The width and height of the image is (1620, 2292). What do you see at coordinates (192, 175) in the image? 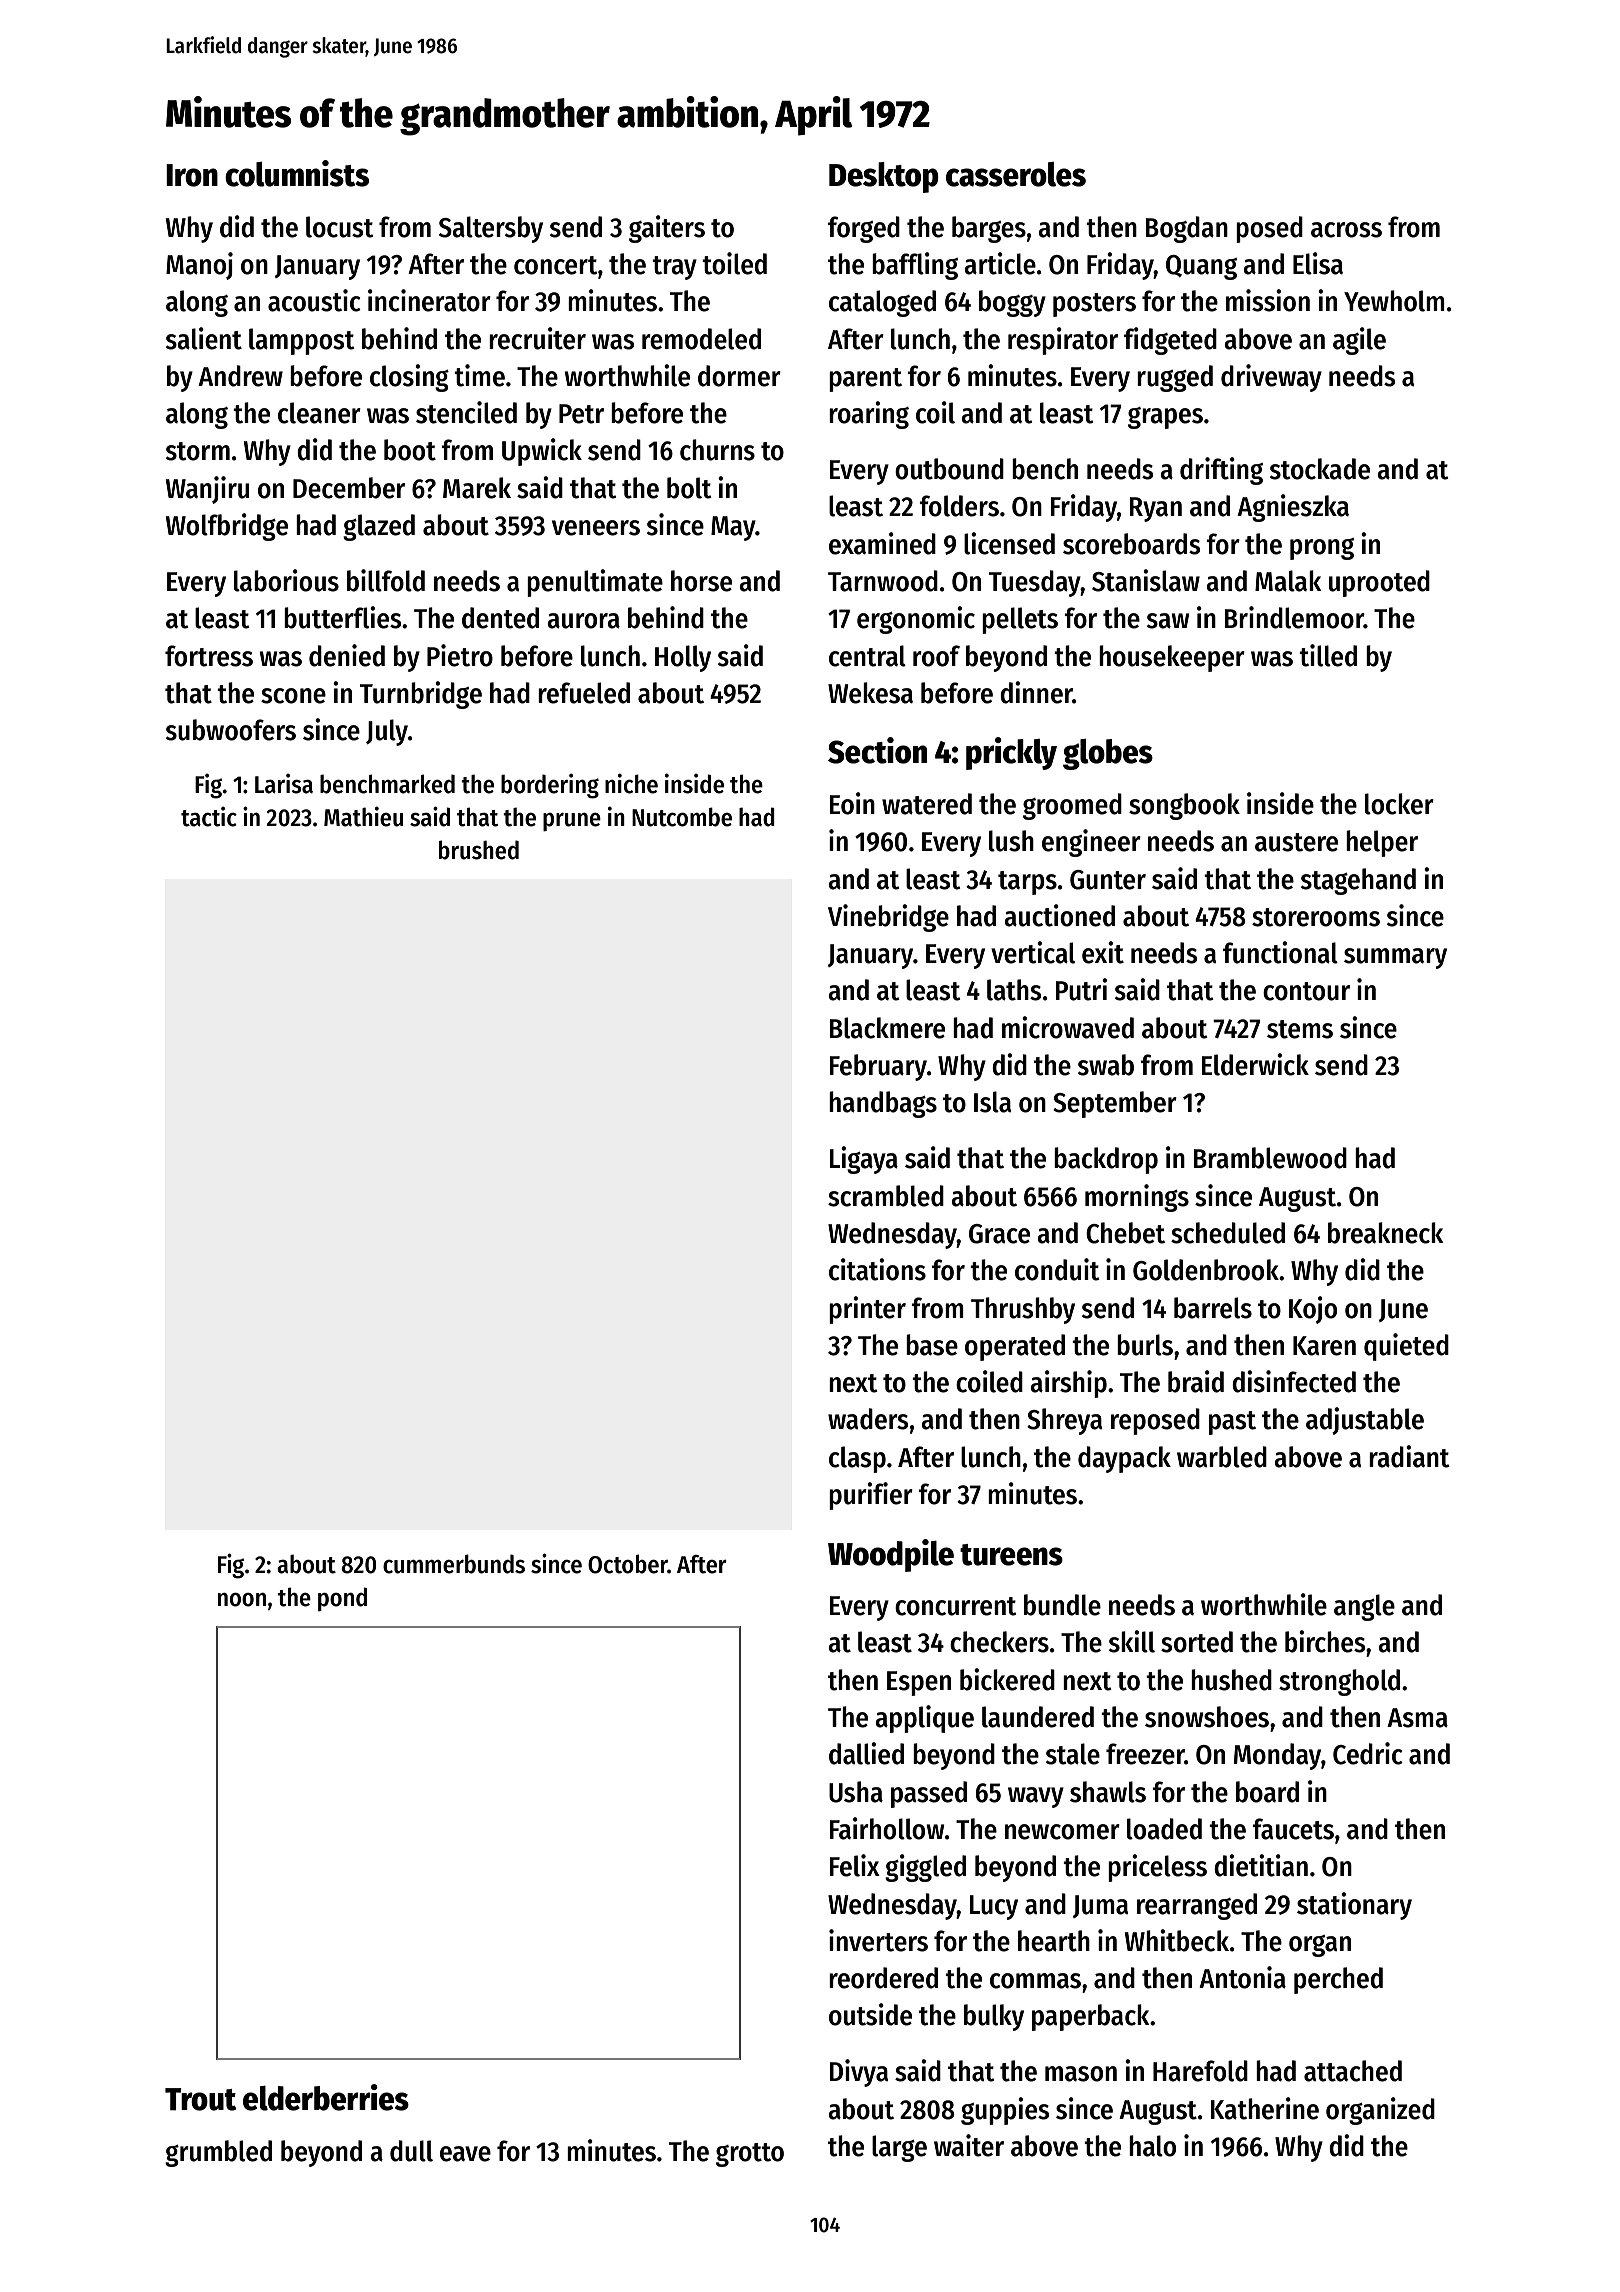
I see `Iron` at bounding box center [192, 175].
